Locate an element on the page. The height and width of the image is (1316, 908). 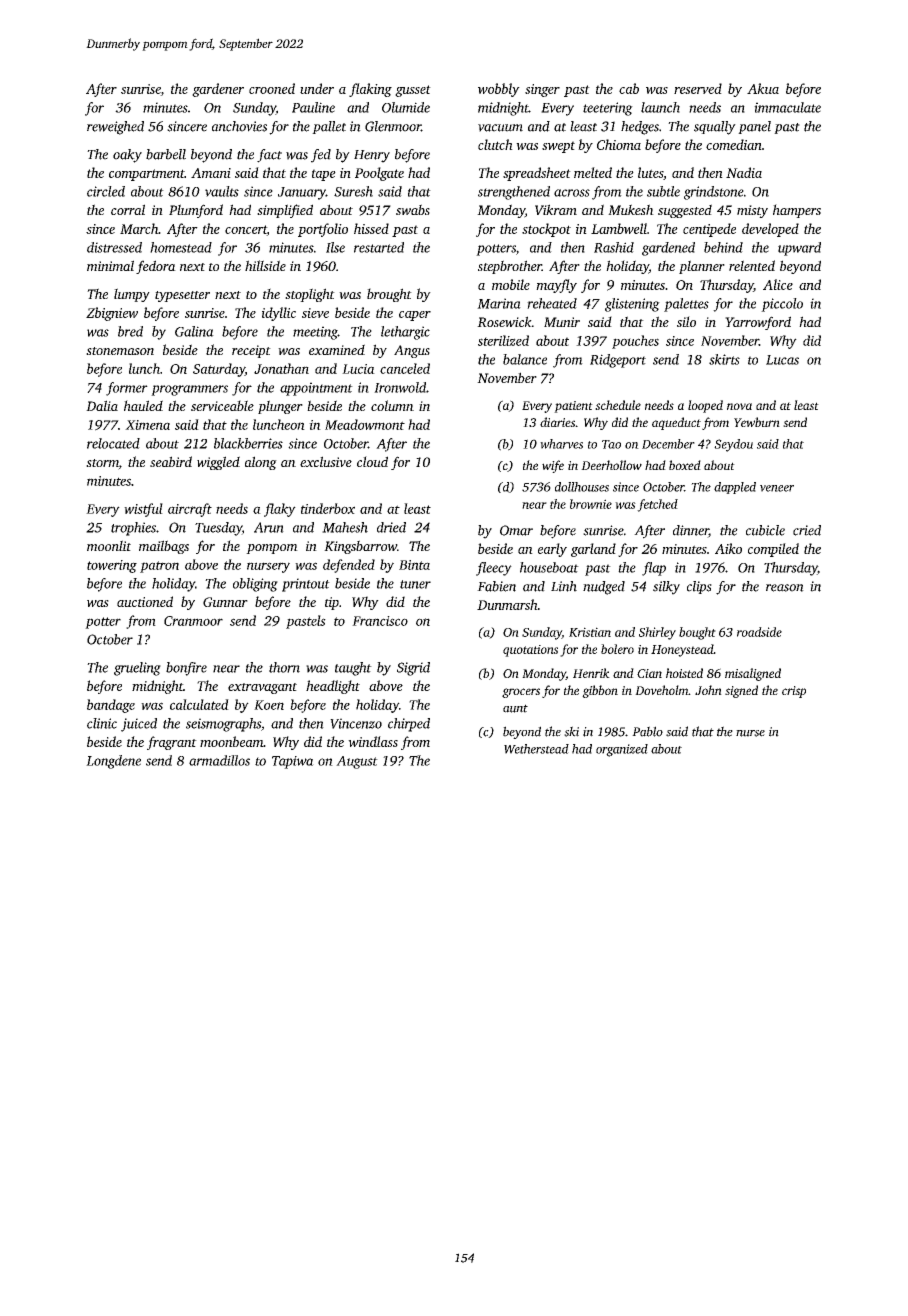
seabird is located at coordinates (171, 461).
